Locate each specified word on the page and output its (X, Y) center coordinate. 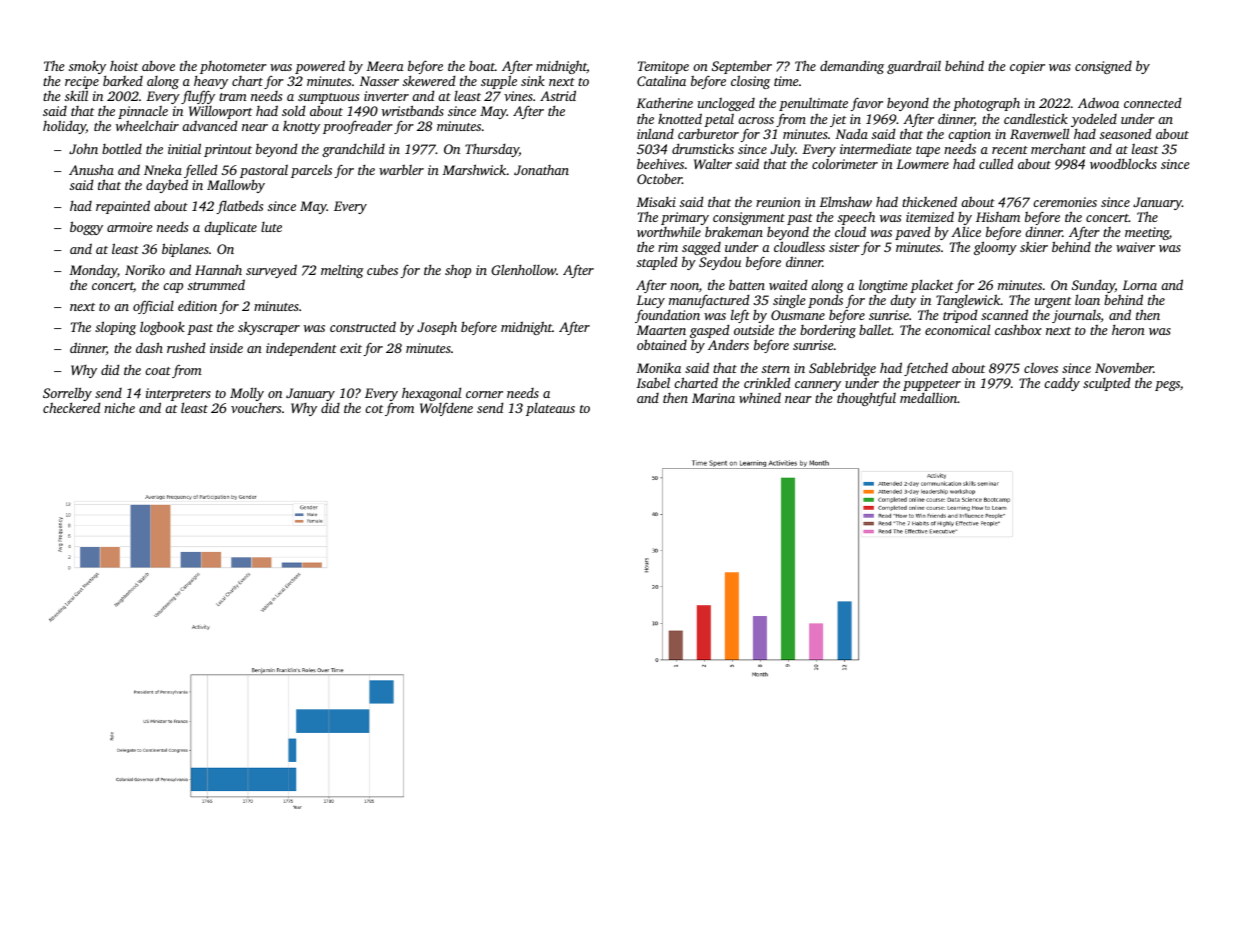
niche (119, 407)
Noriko (145, 270)
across (756, 120)
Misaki (656, 202)
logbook (162, 328)
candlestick (1036, 118)
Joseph (437, 328)
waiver (1135, 247)
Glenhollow (523, 269)
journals (1076, 317)
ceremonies (1065, 202)
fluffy (198, 97)
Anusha (91, 170)
